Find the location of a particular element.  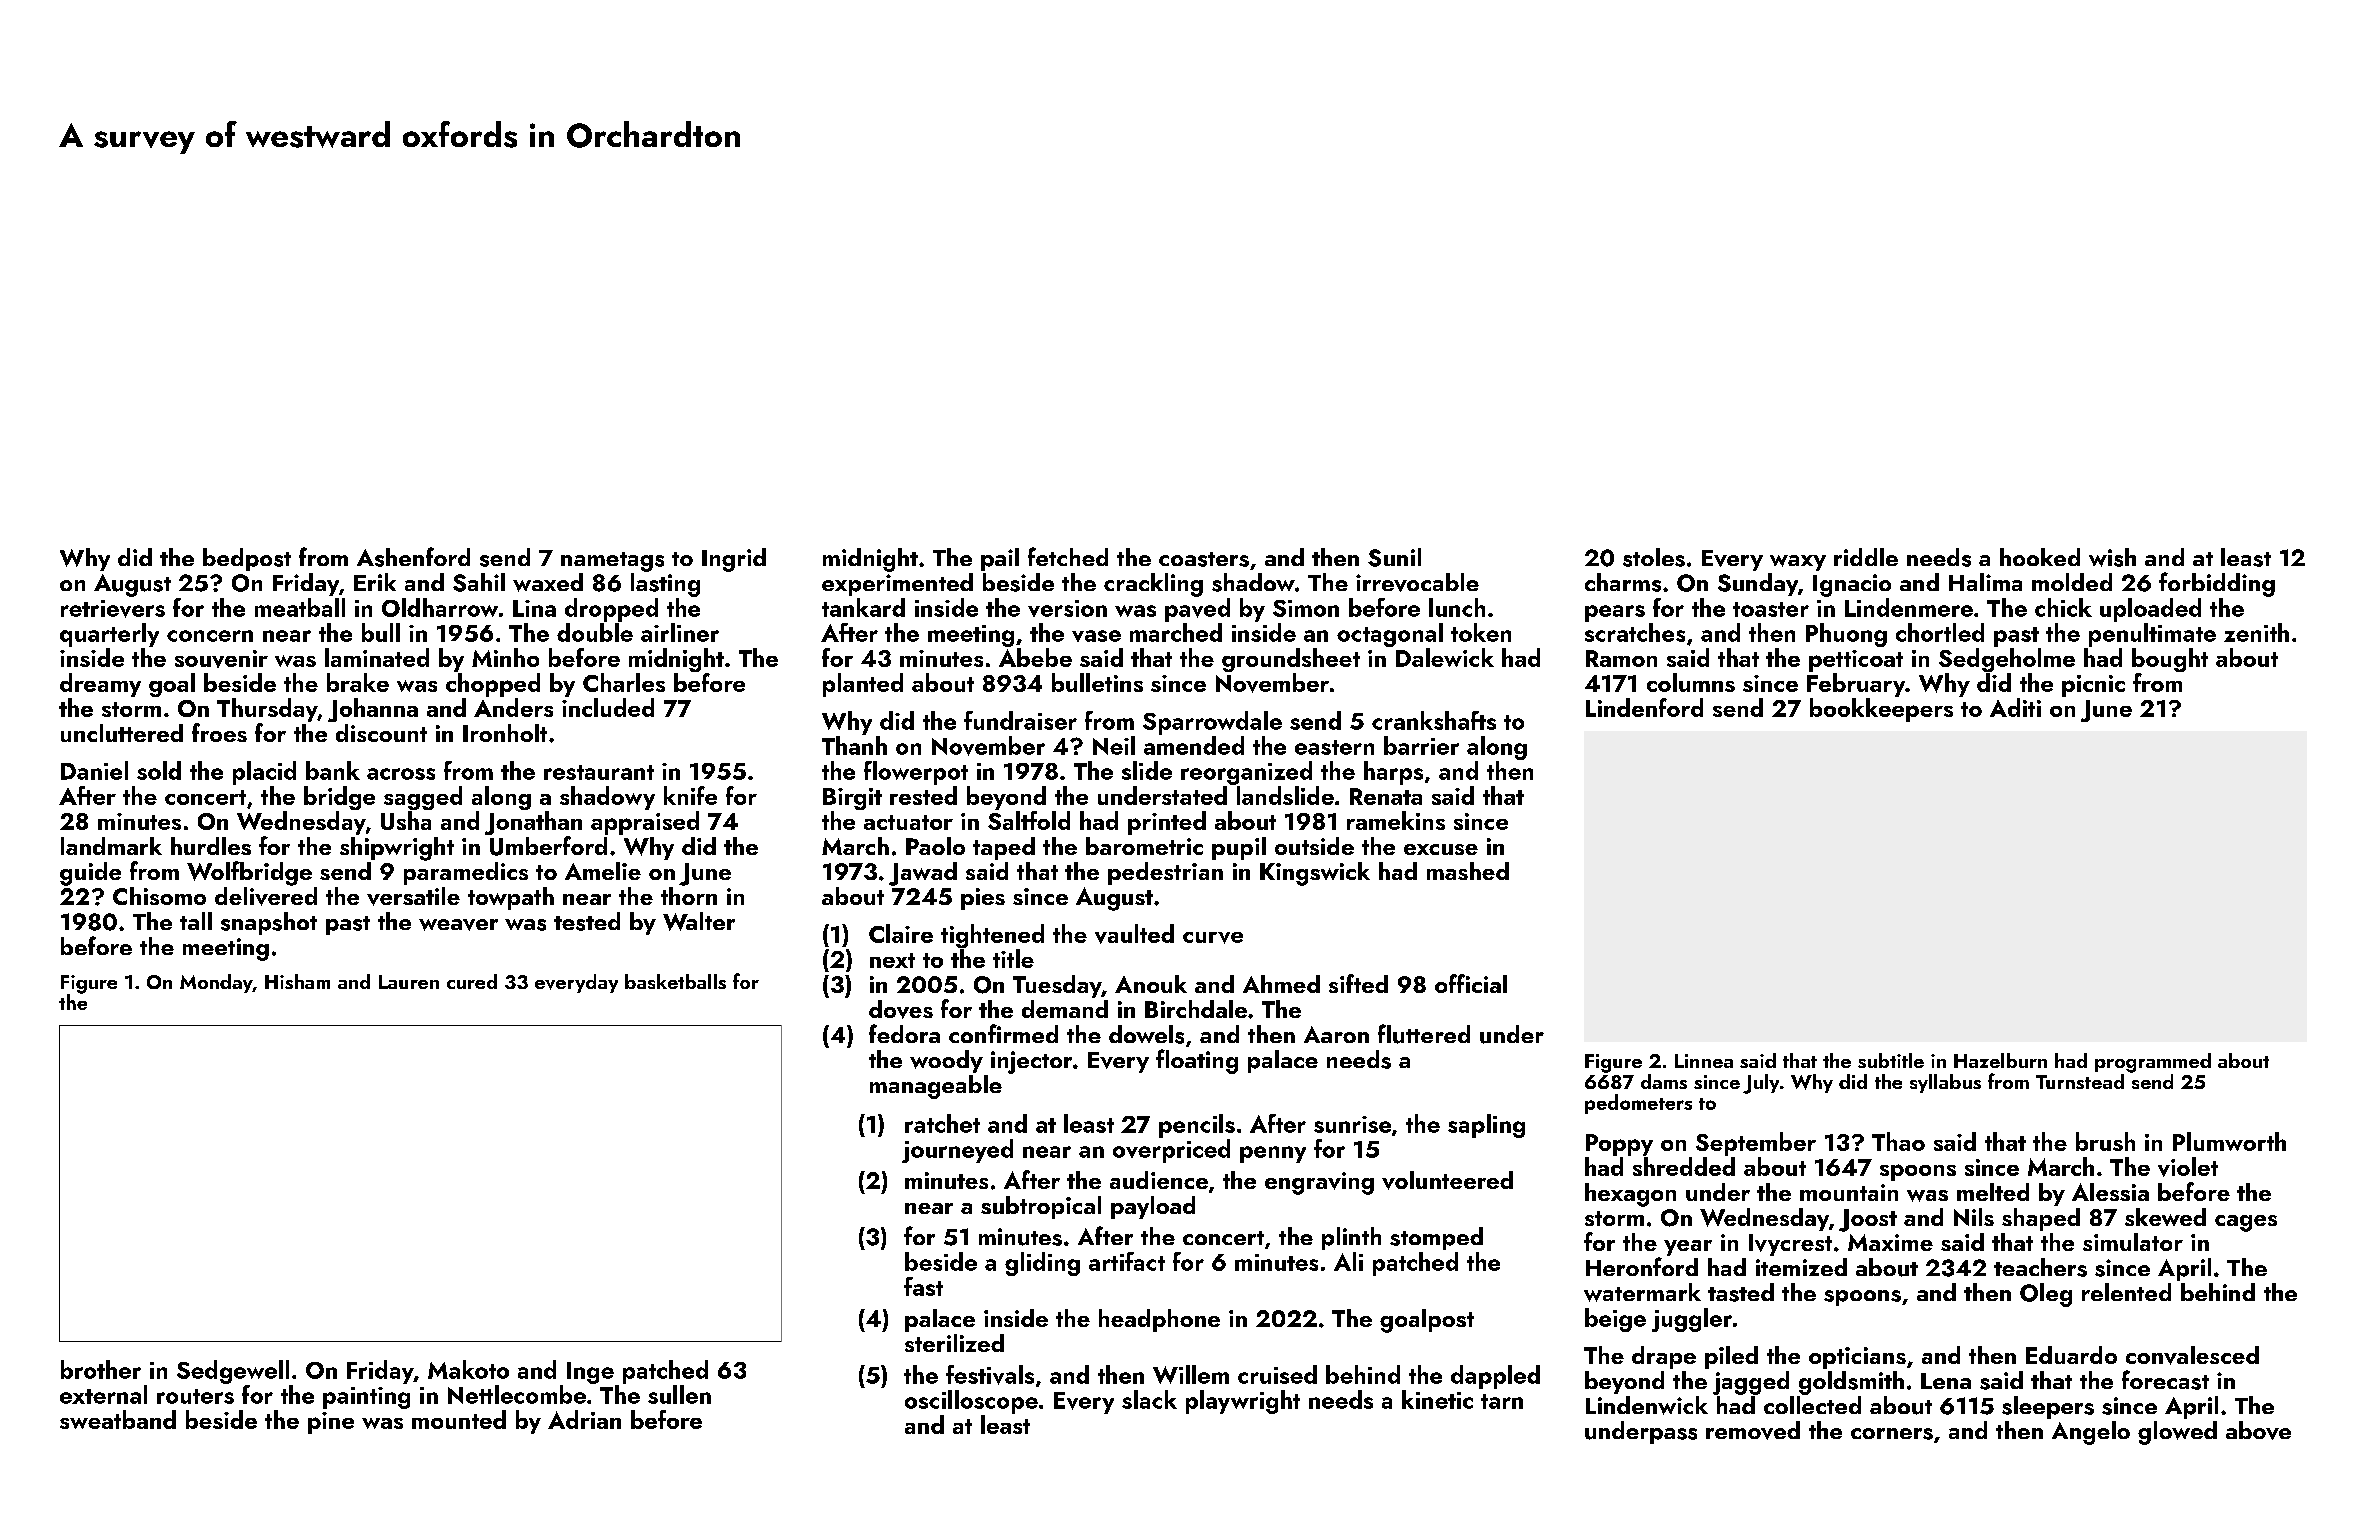

fast is located at coordinates (923, 1286).
